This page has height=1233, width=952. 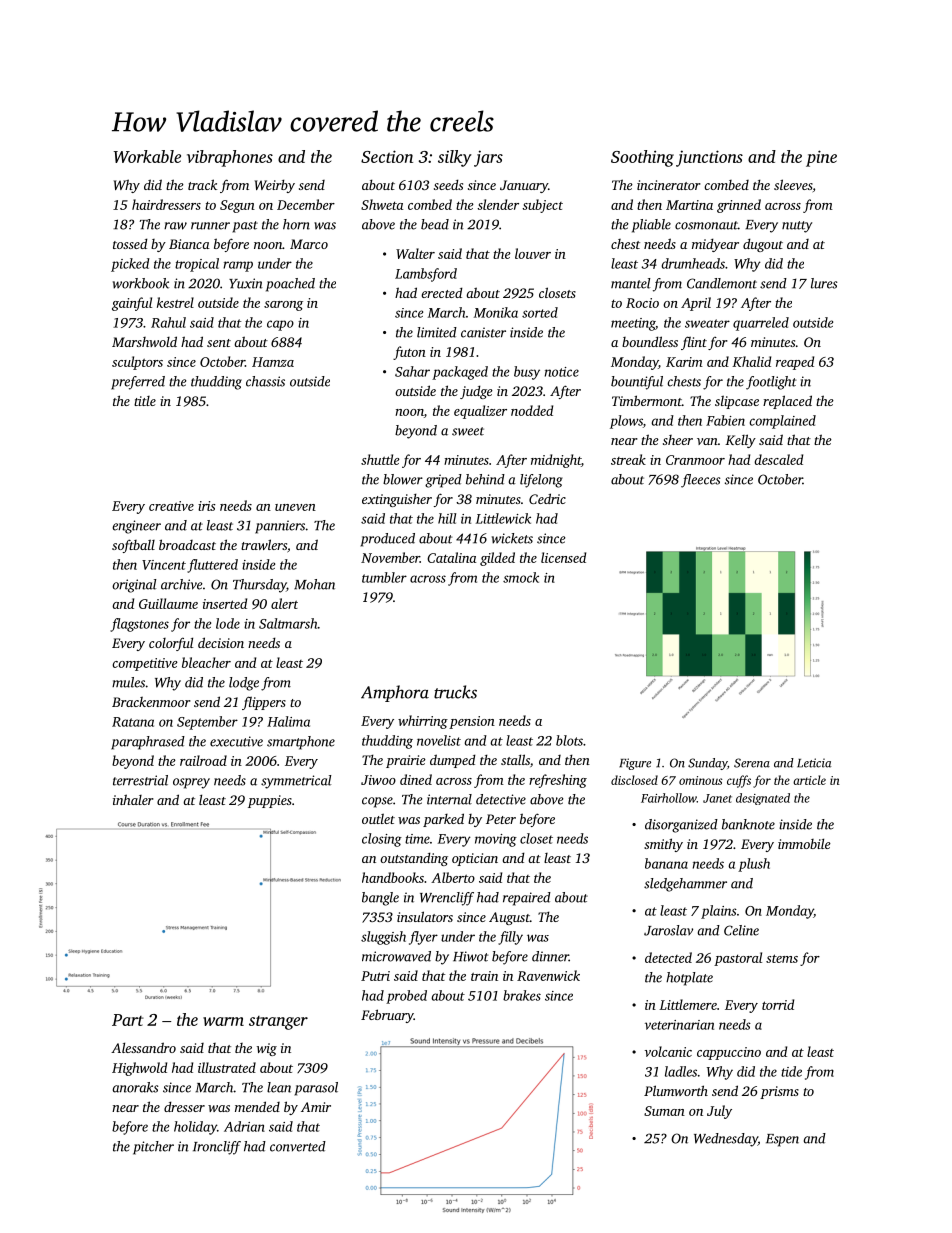 What do you see at coordinates (521, 577) in the page?
I see `smock` at bounding box center [521, 577].
